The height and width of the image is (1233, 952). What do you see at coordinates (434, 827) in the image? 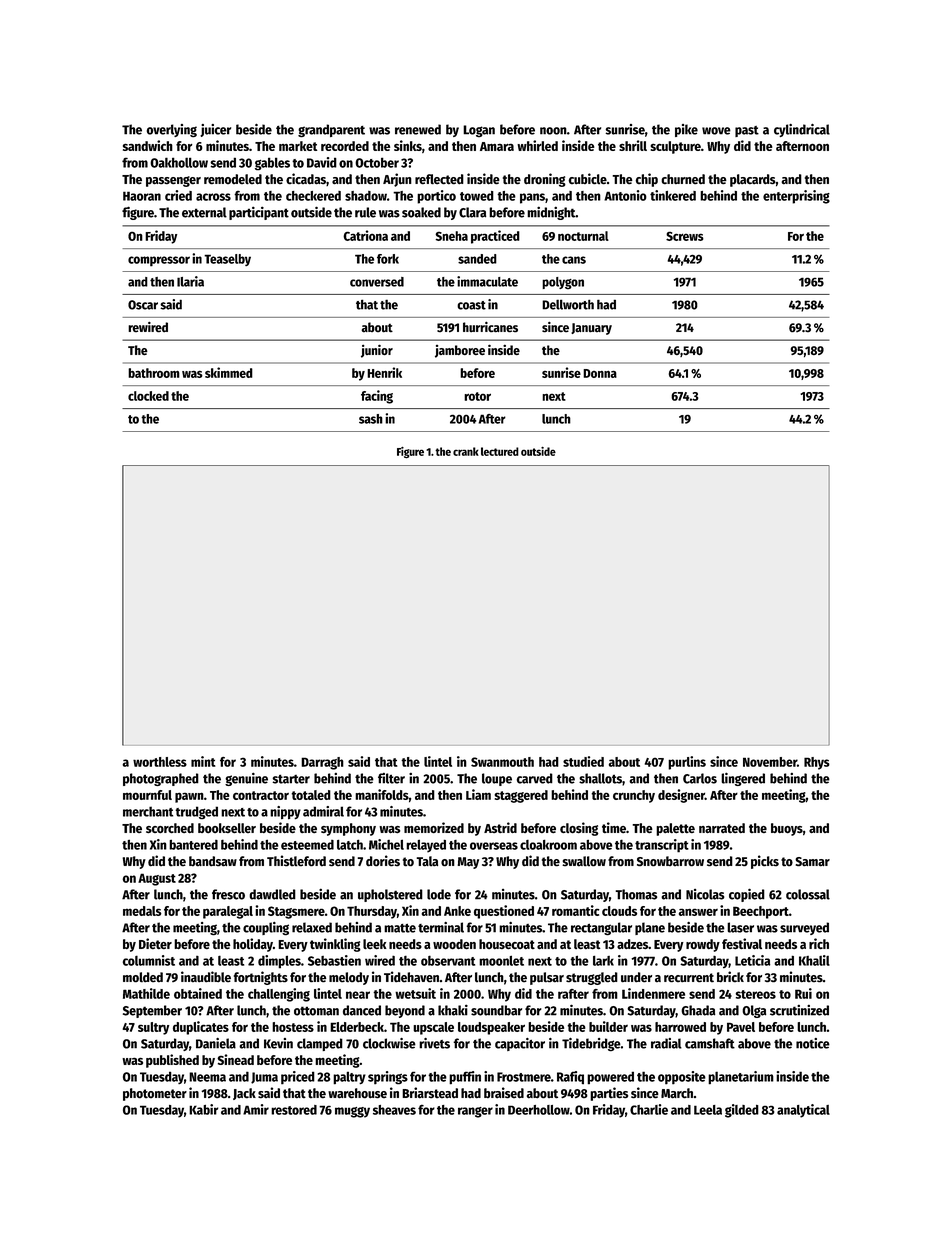
I see `memorized` at bounding box center [434, 827].
